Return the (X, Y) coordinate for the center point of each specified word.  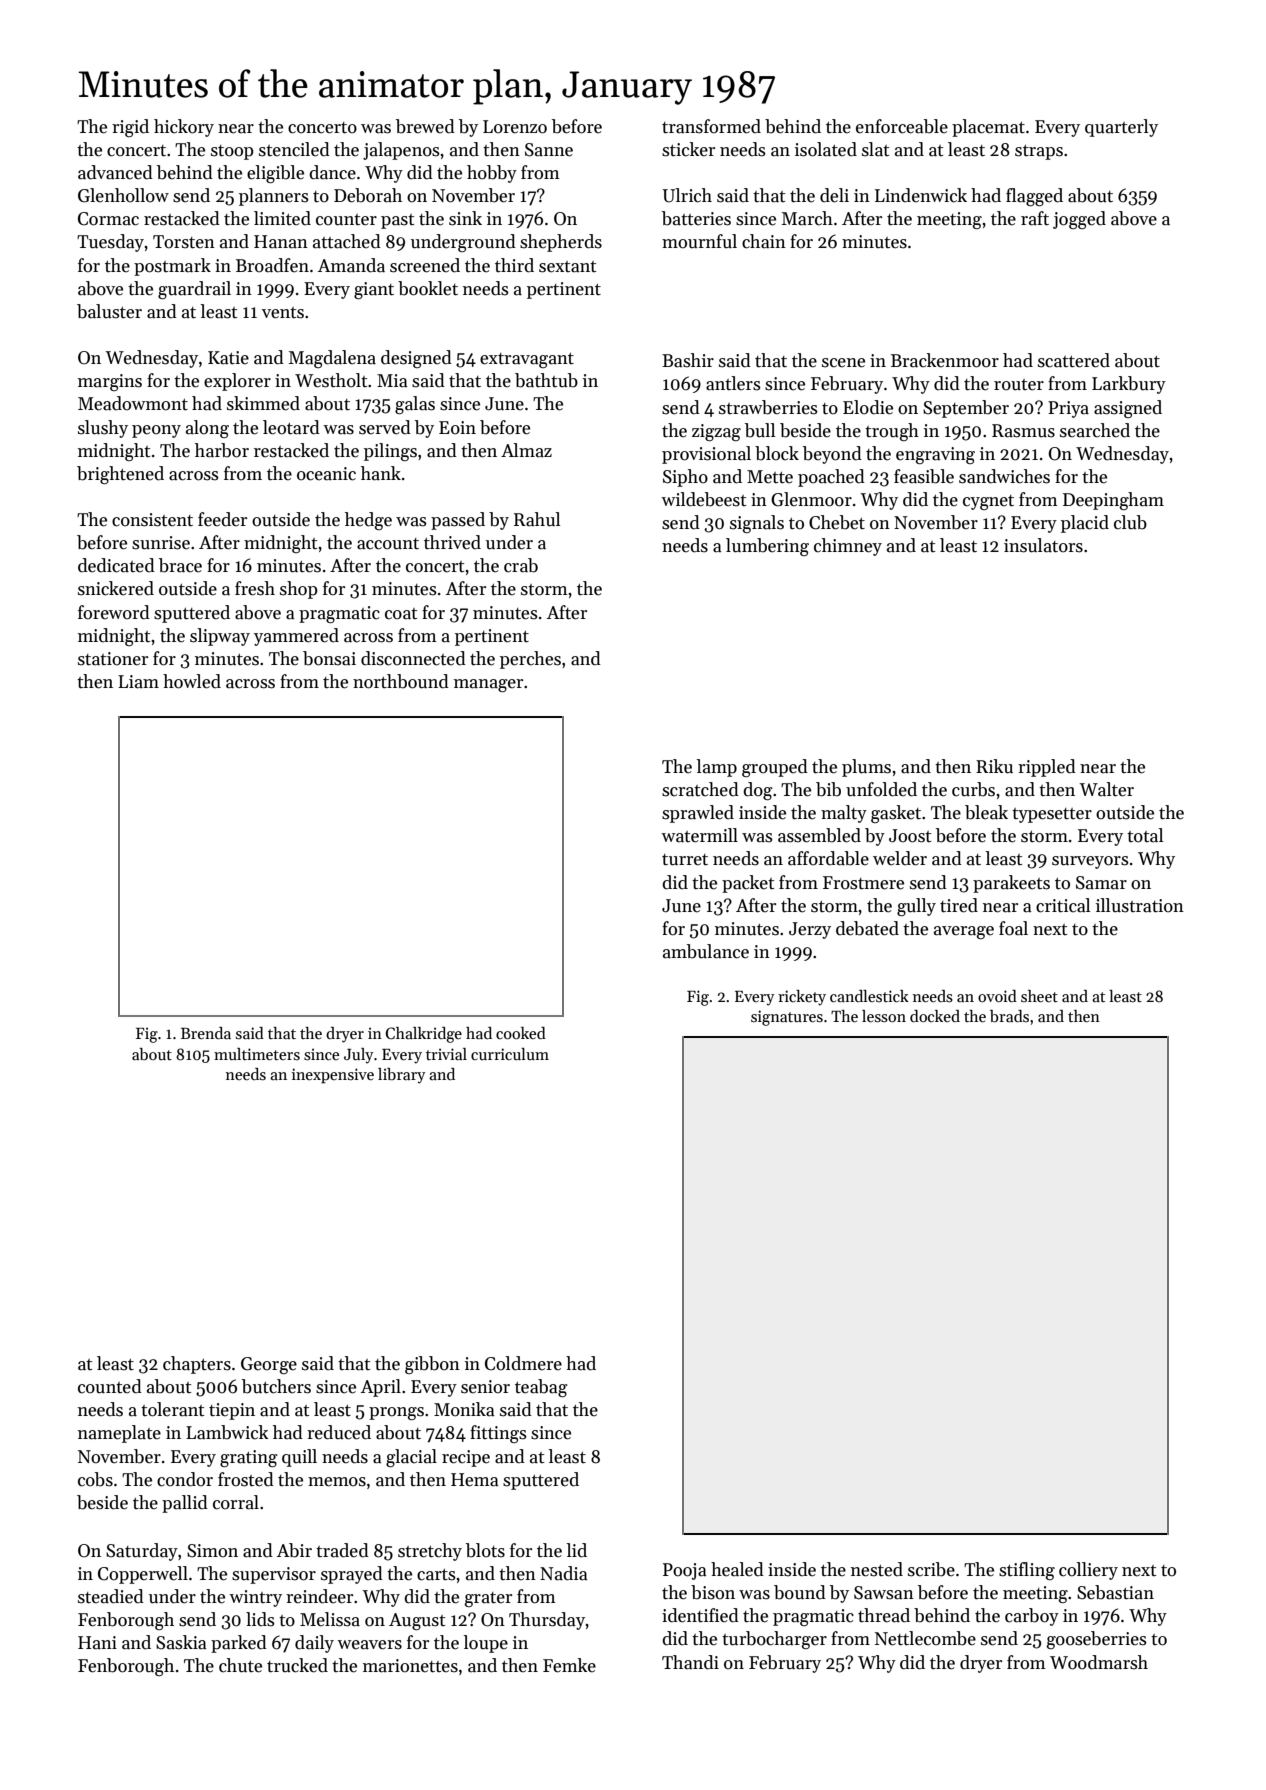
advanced (115, 172)
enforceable (902, 126)
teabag (541, 1388)
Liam (138, 682)
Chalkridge (423, 1035)
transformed (711, 126)
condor (185, 1479)
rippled (1047, 768)
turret (685, 860)
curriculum (510, 1054)
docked (935, 1016)
